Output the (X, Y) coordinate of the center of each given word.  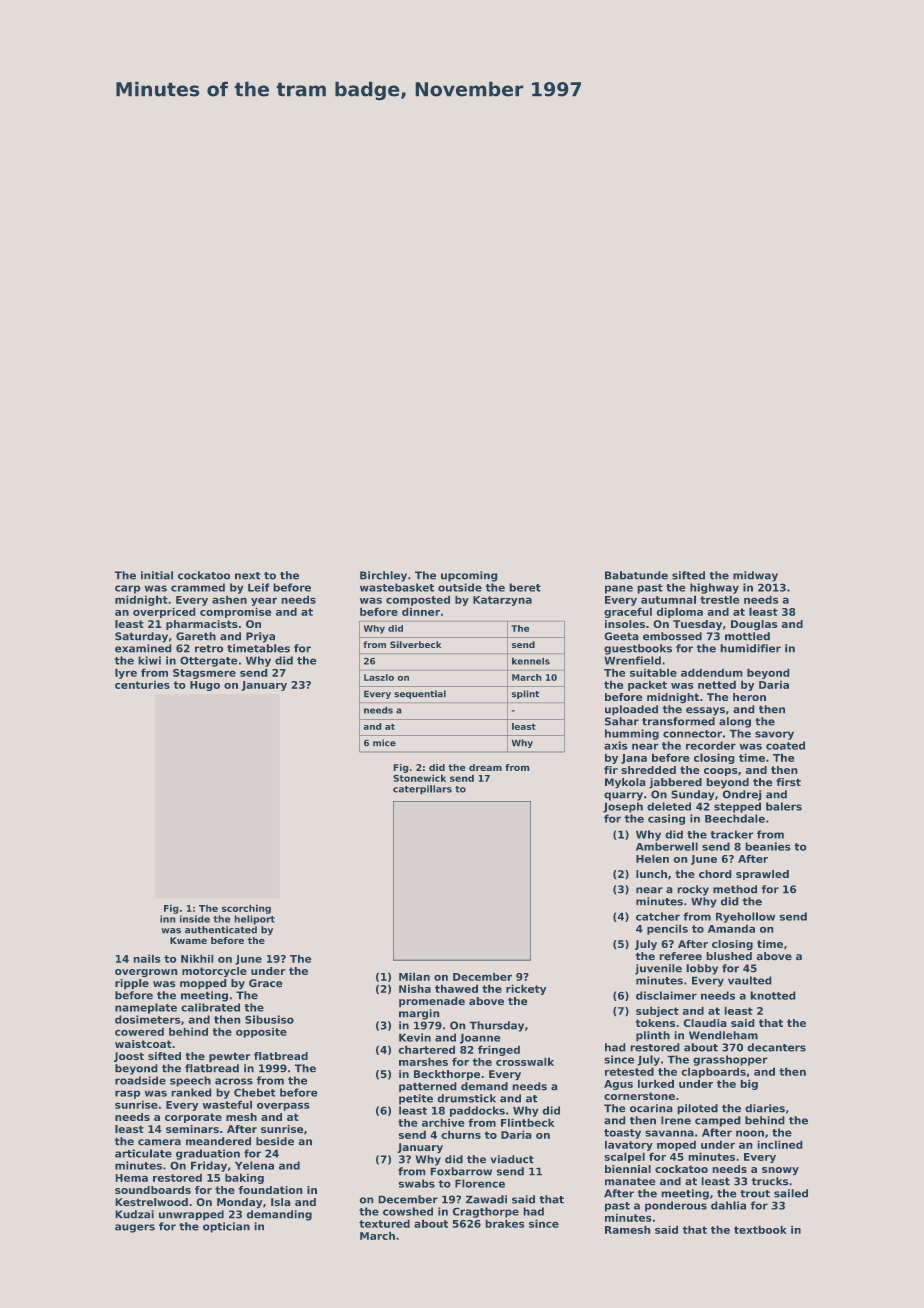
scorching (246, 909)
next (247, 576)
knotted (773, 995)
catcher (658, 916)
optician (226, 1227)
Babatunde (636, 575)
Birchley (383, 576)
